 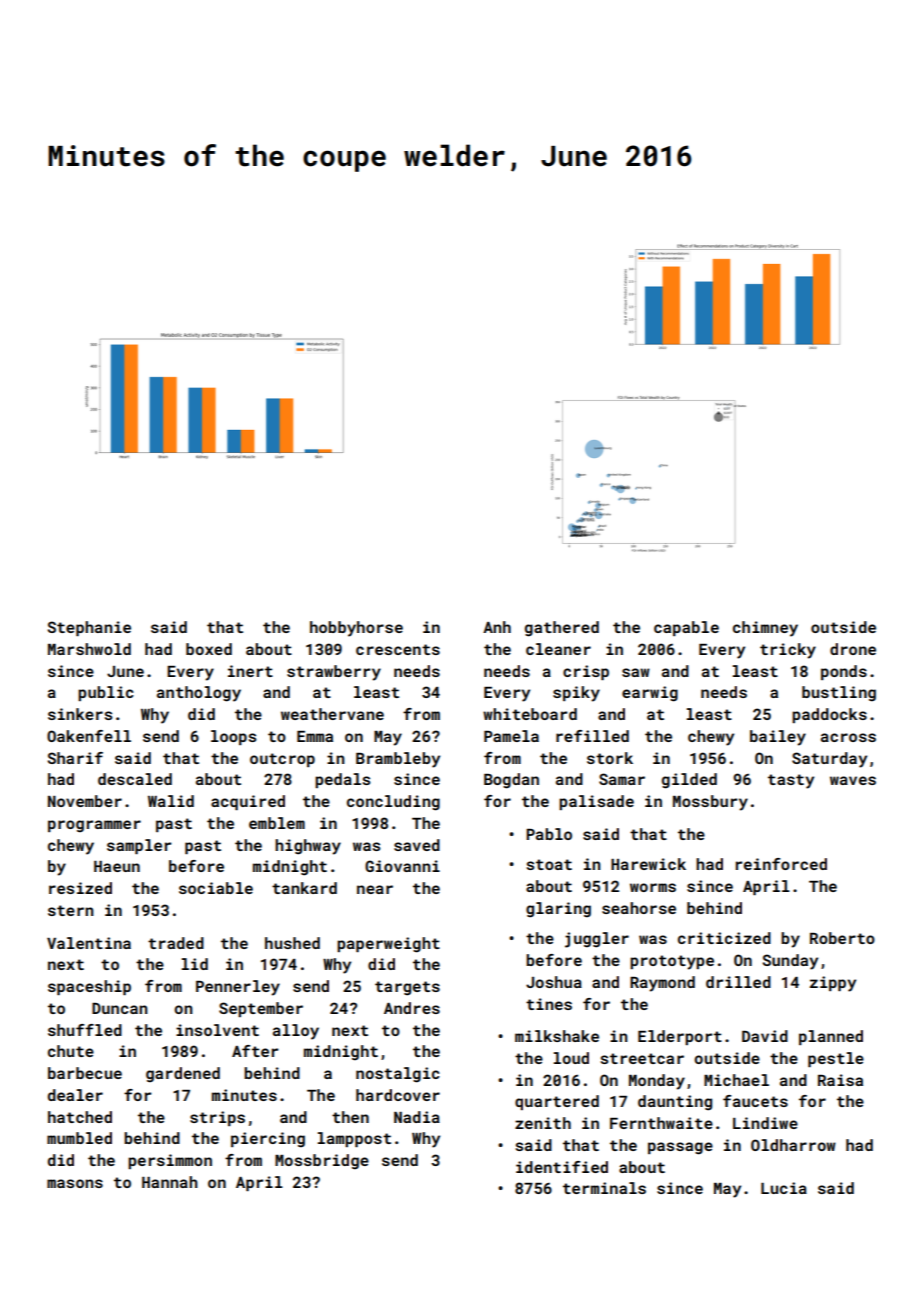 What do you see at coordinates (80, 714) in the document?
I see `sinkers` at bounding box center [80, 714].
